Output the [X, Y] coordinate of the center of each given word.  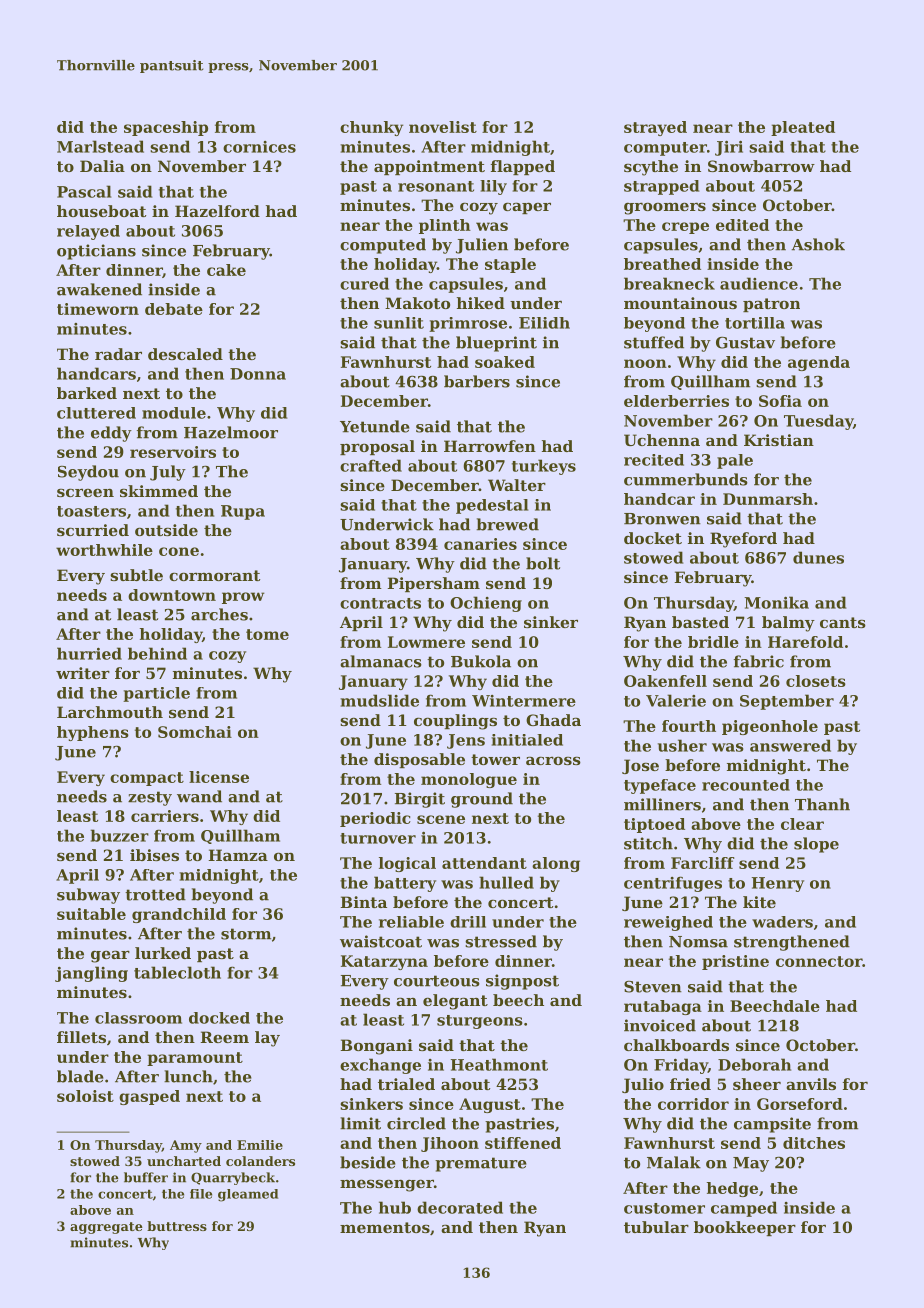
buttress [177, 1226]
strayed [655, 128]
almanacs [381, 661]
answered [790, 745]
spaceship [166, 128]
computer [665, 149]
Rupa [243, 512]
